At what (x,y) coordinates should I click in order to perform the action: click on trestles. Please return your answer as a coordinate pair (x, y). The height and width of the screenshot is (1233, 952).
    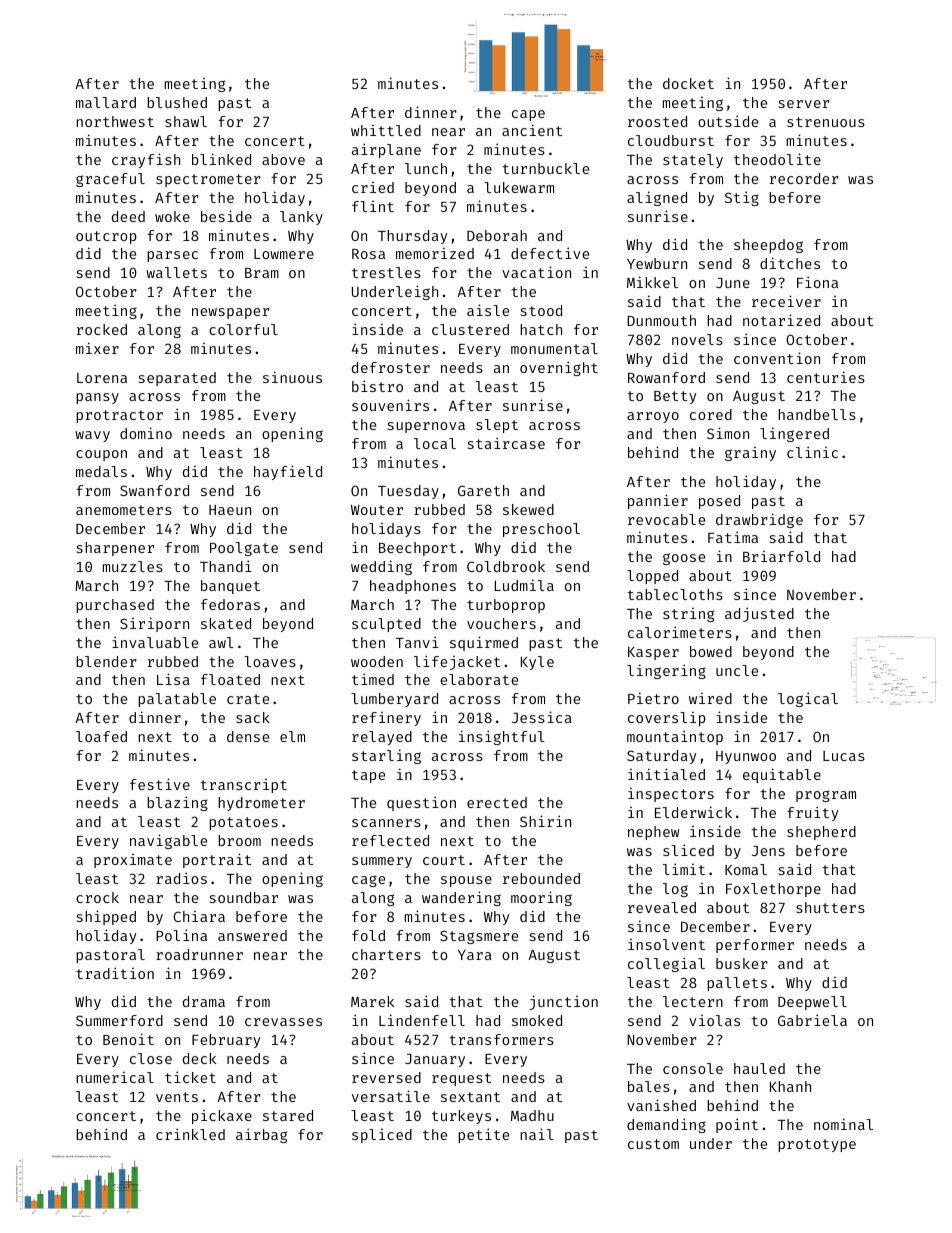
    Looking at the image, I should click on (386, 272).
